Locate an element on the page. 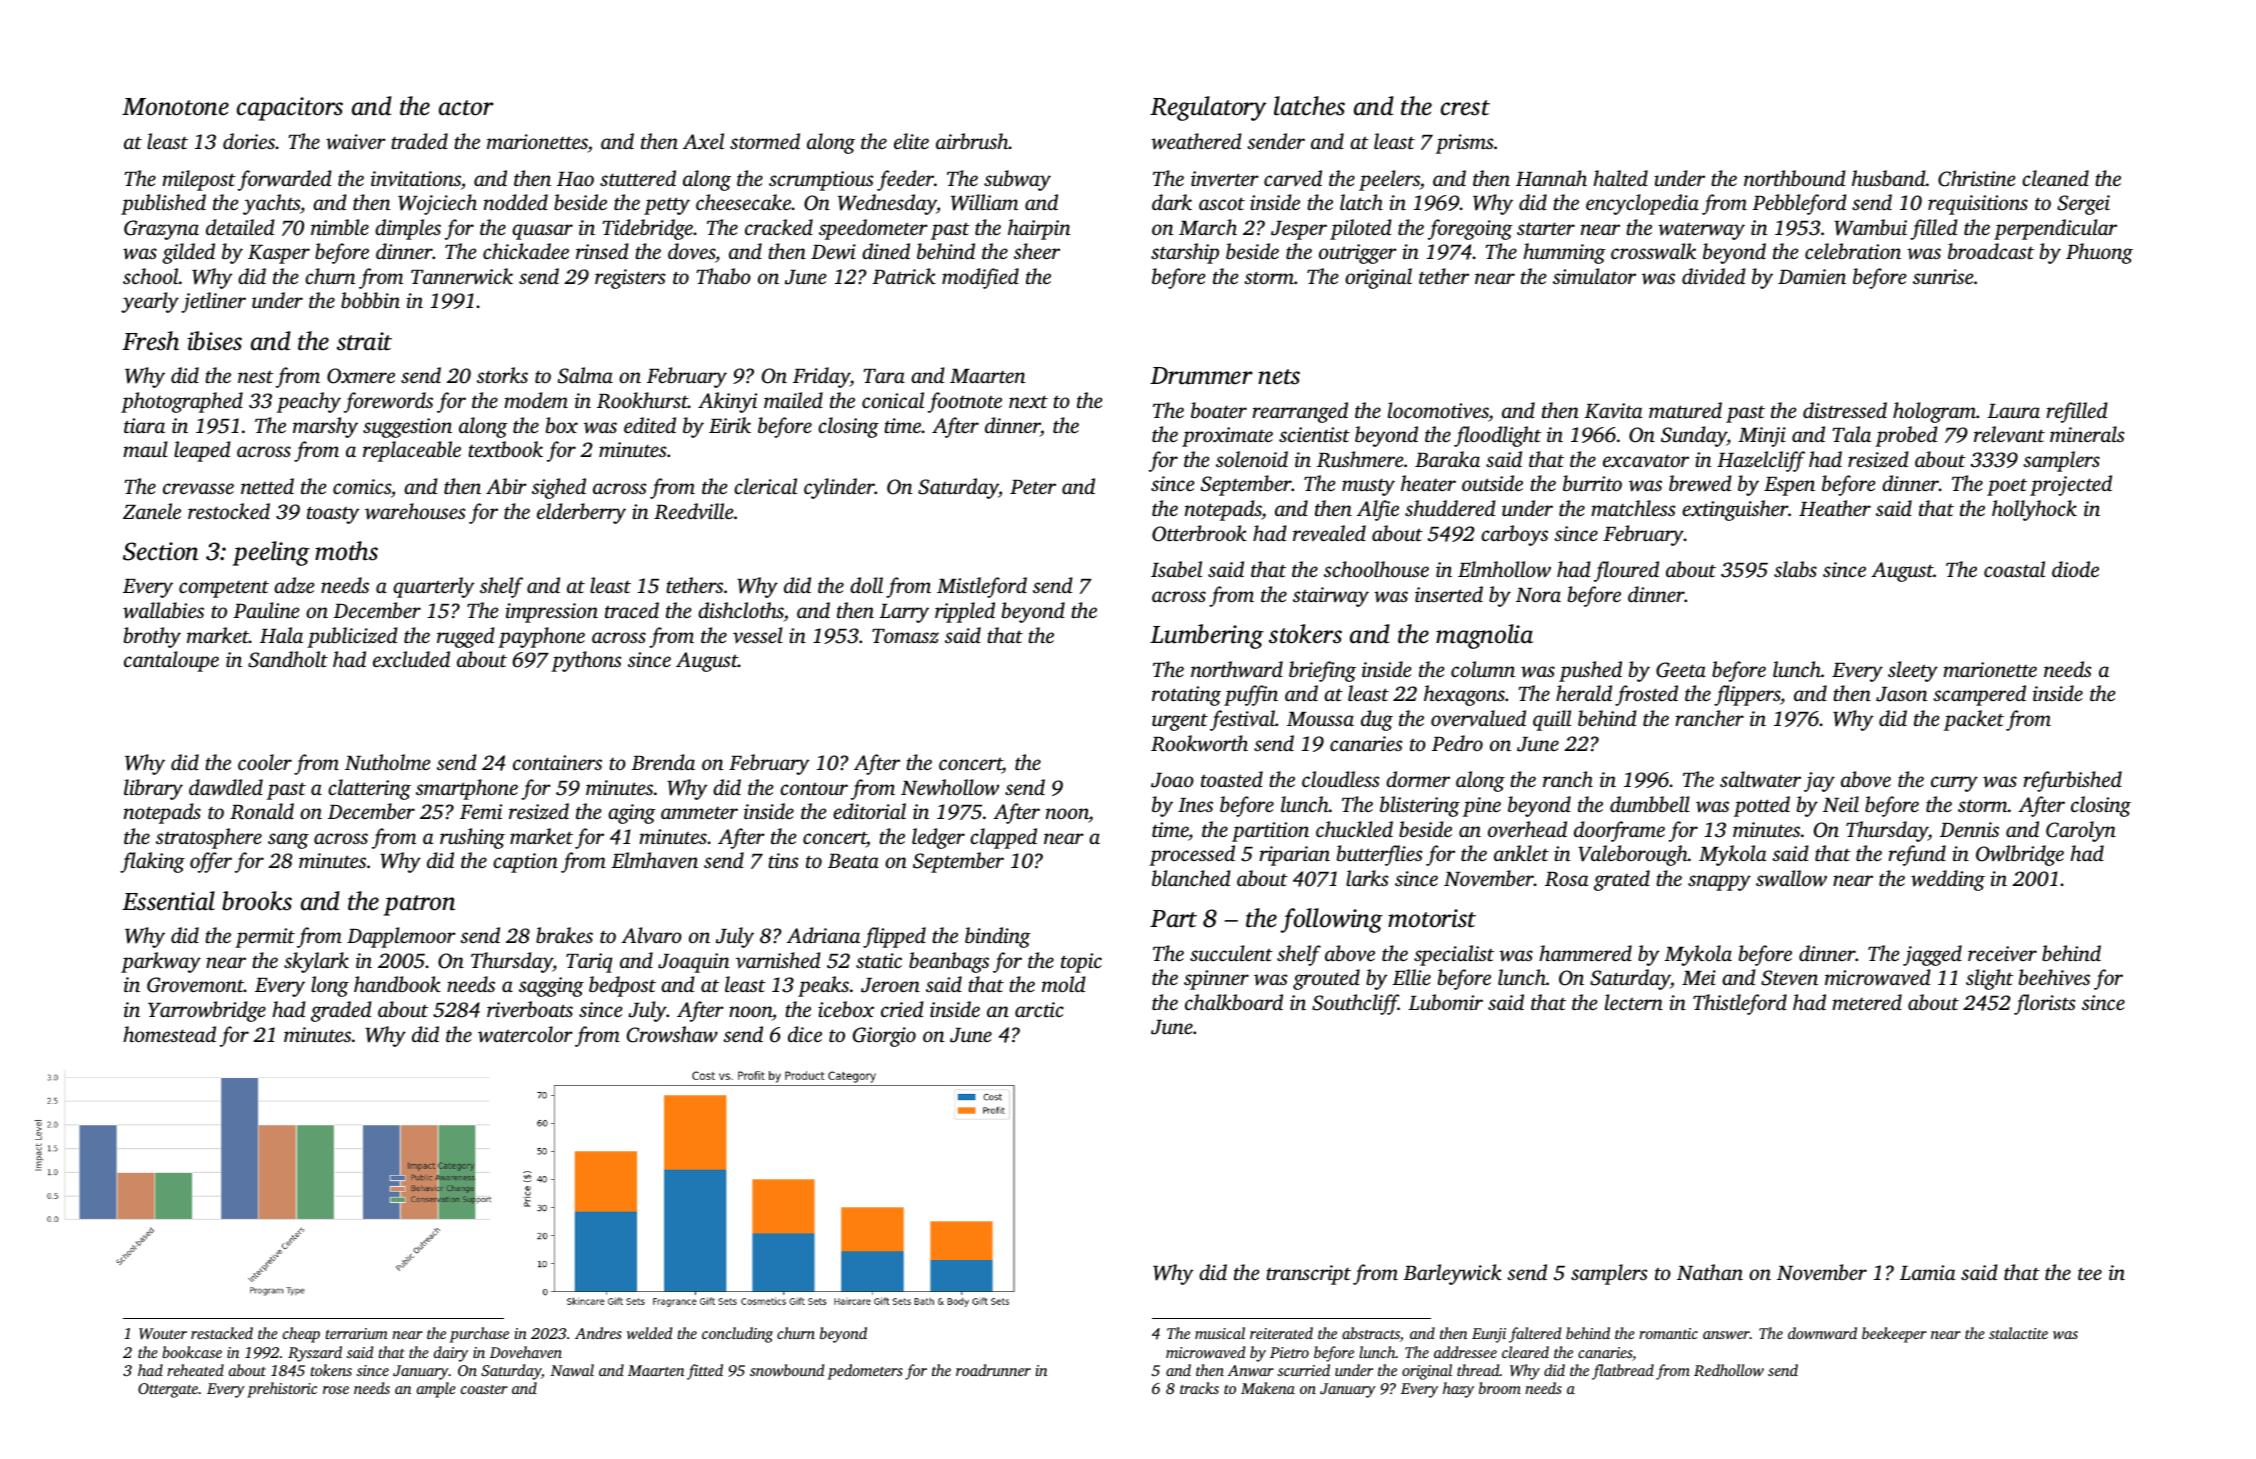  transcript is located at coordinates (1308, 1275).
